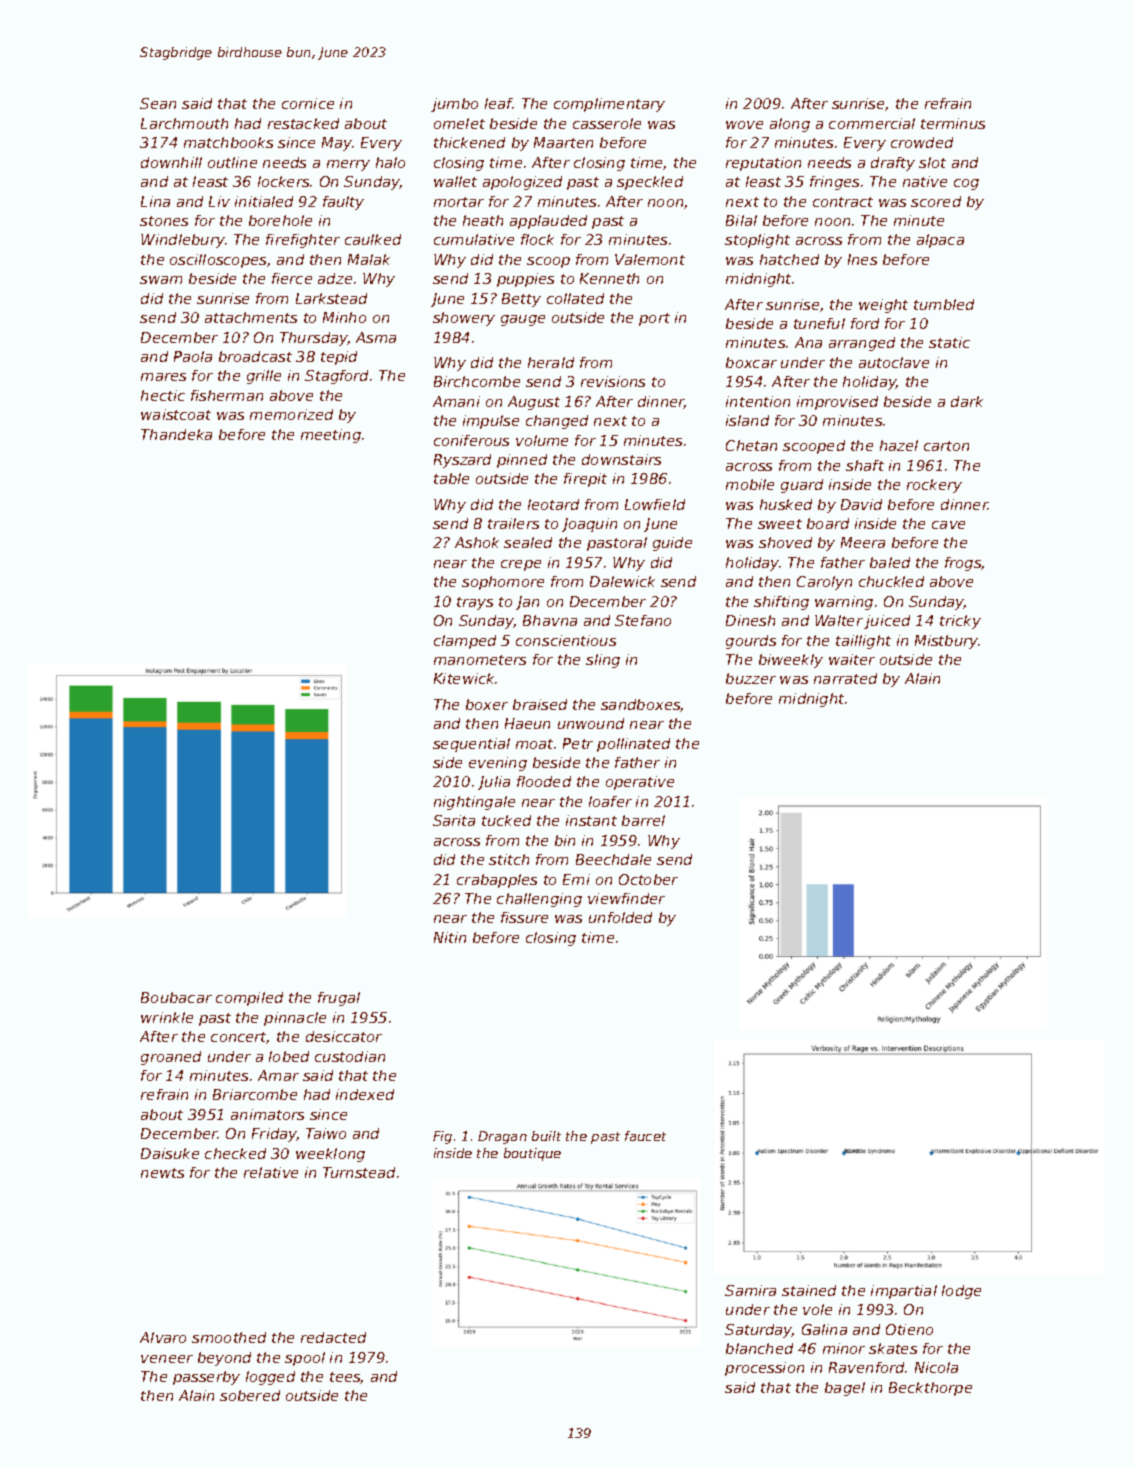 Image resolution: width=1134 pixels, height=1468 pixels. What do you see at coordinates (161, 280) in the screenshot?
I see `swam` at bounding box center [161, 280].
